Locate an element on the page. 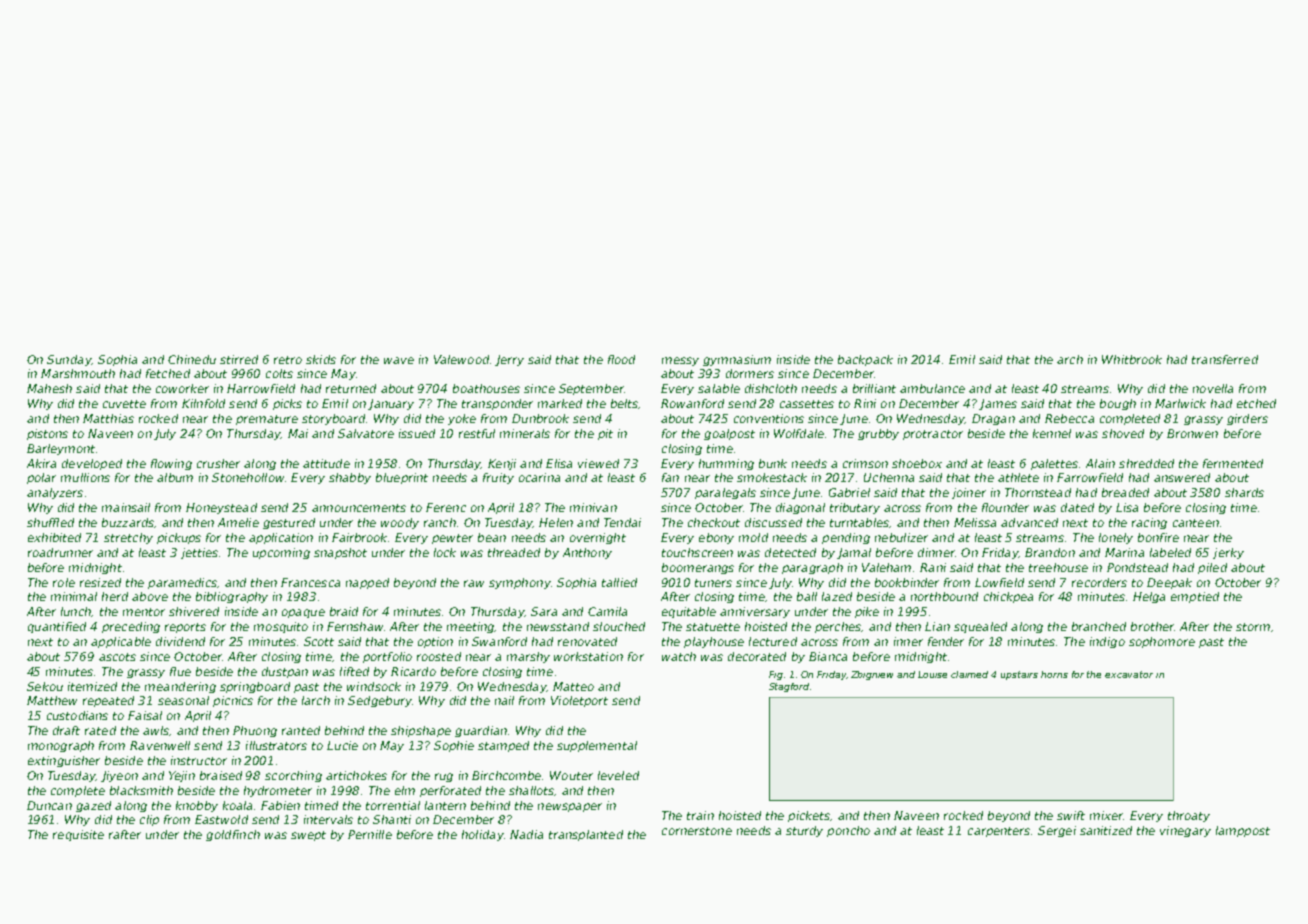 The image size is (1308, 924). picnics is located at coordinates (233, 701).
